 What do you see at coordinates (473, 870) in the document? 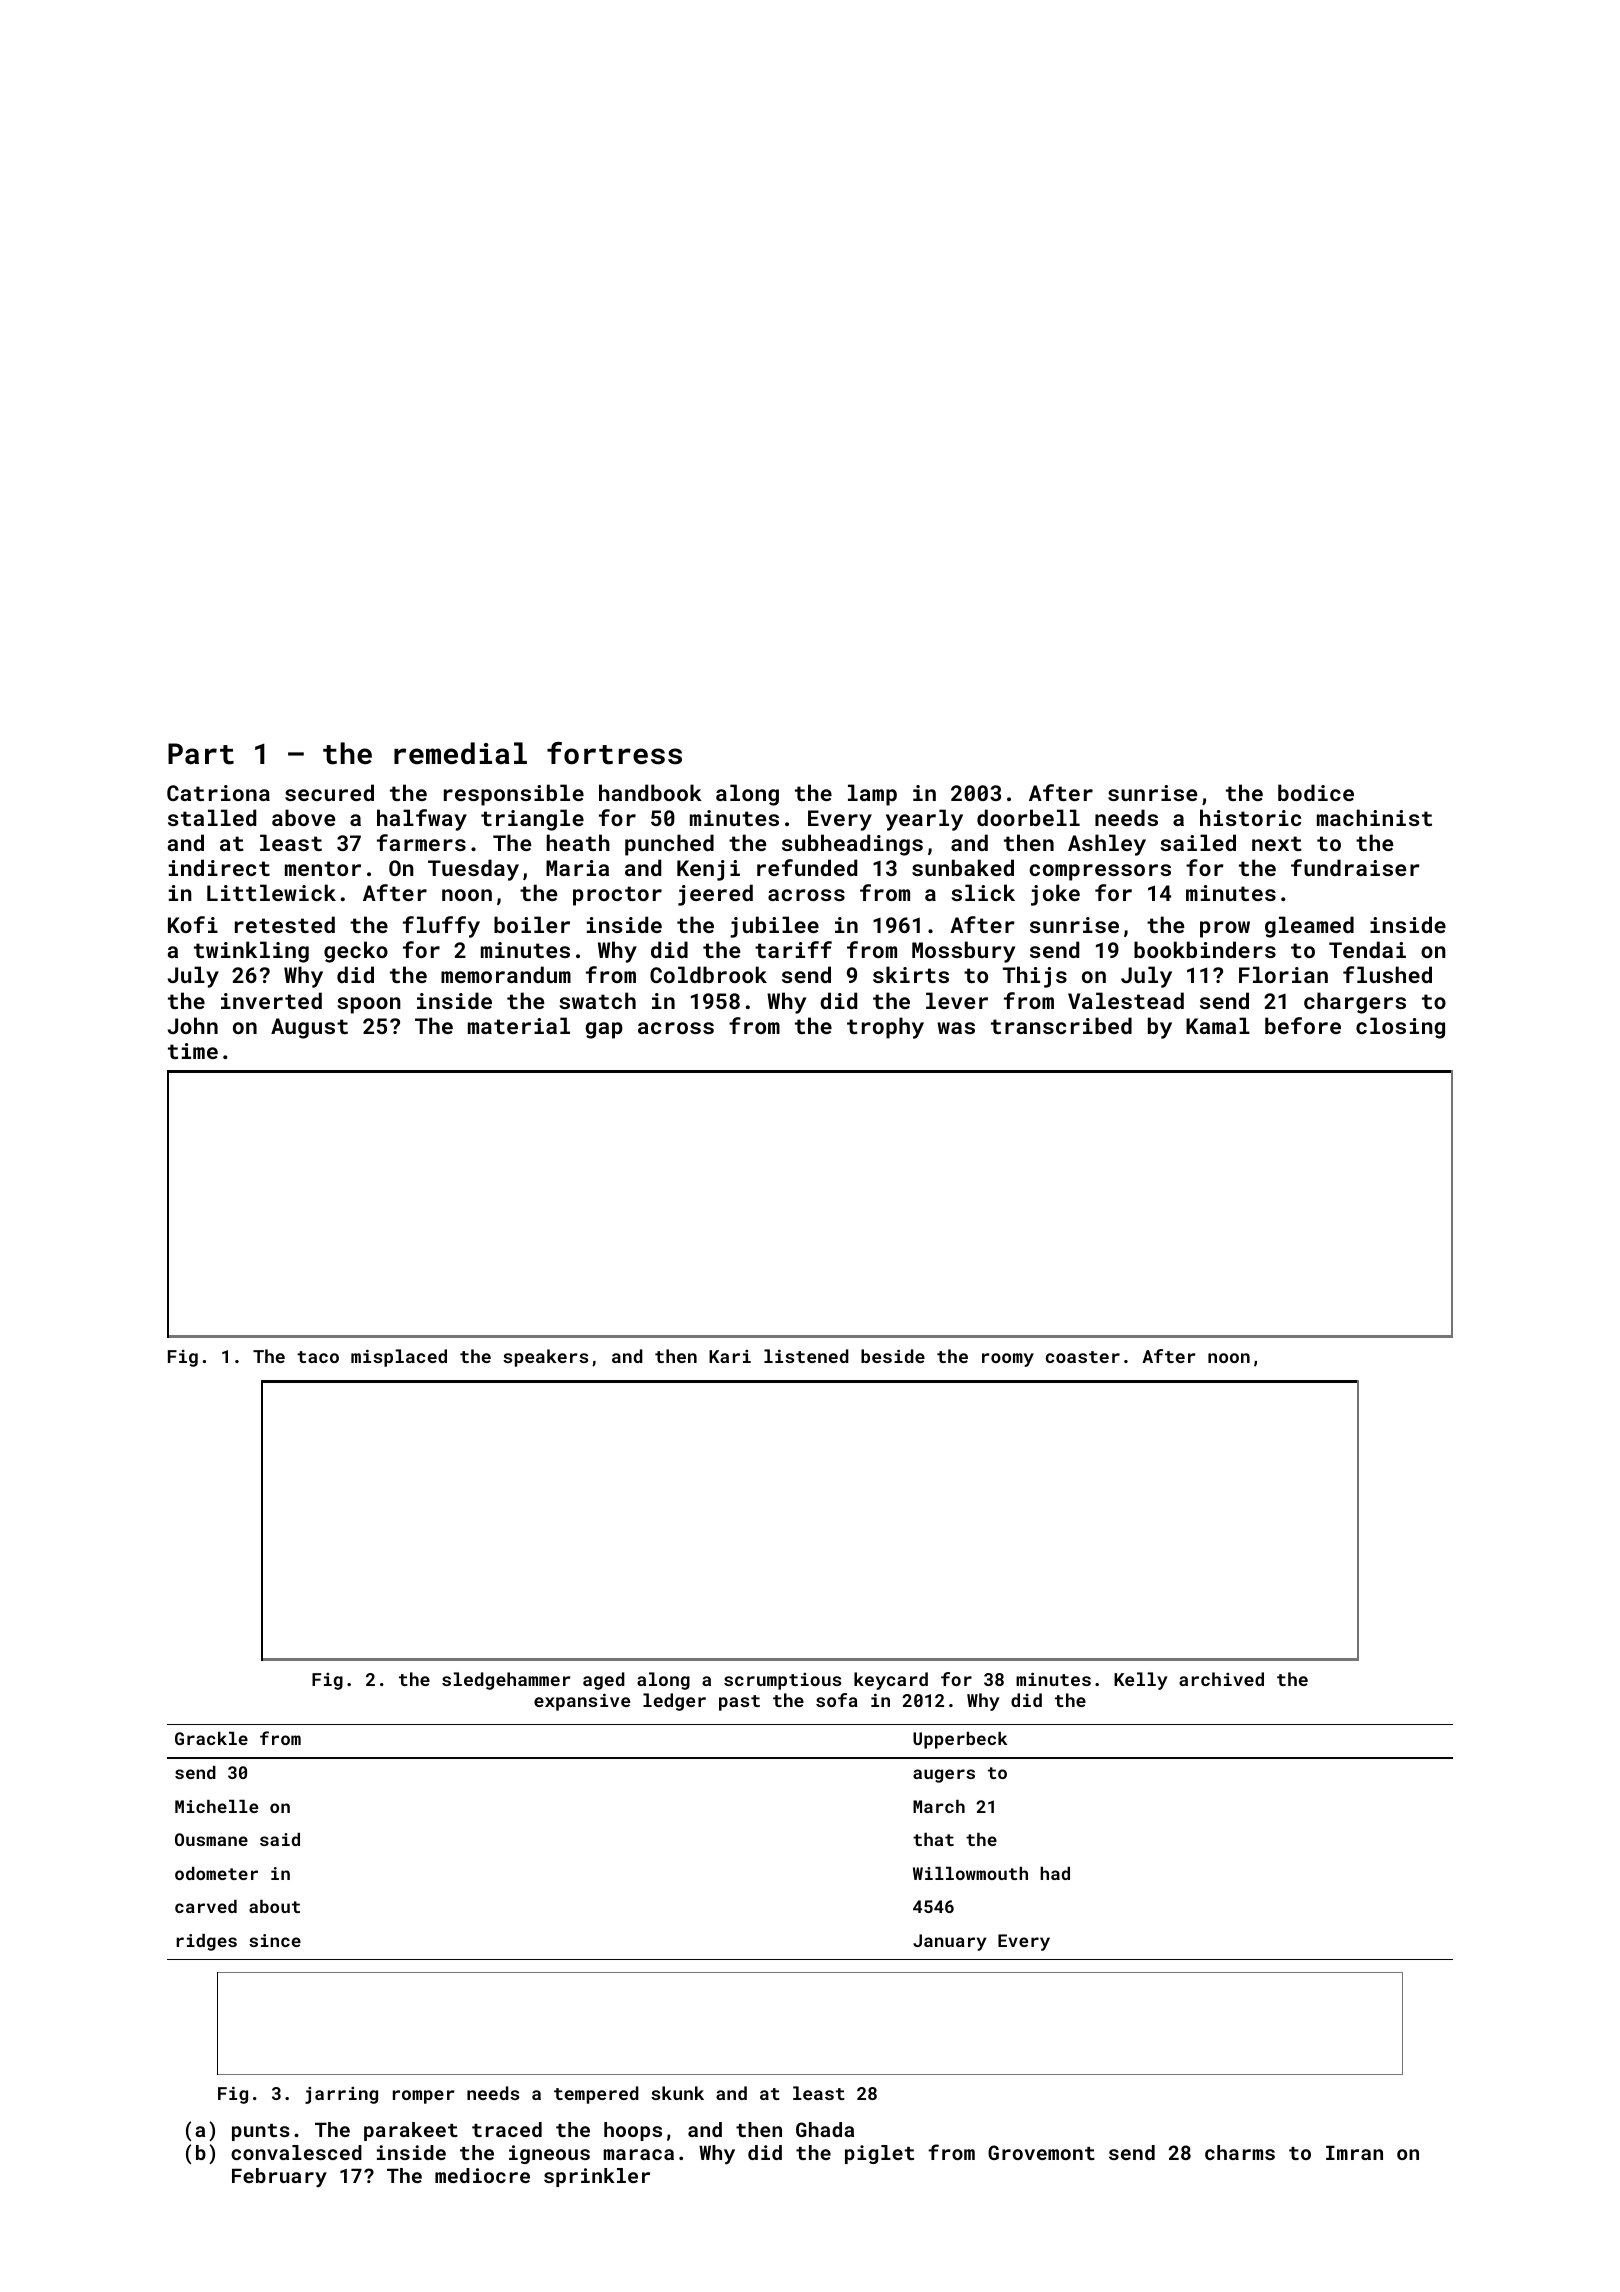
I see `Tuesday` at bounding box center [473, 870].
